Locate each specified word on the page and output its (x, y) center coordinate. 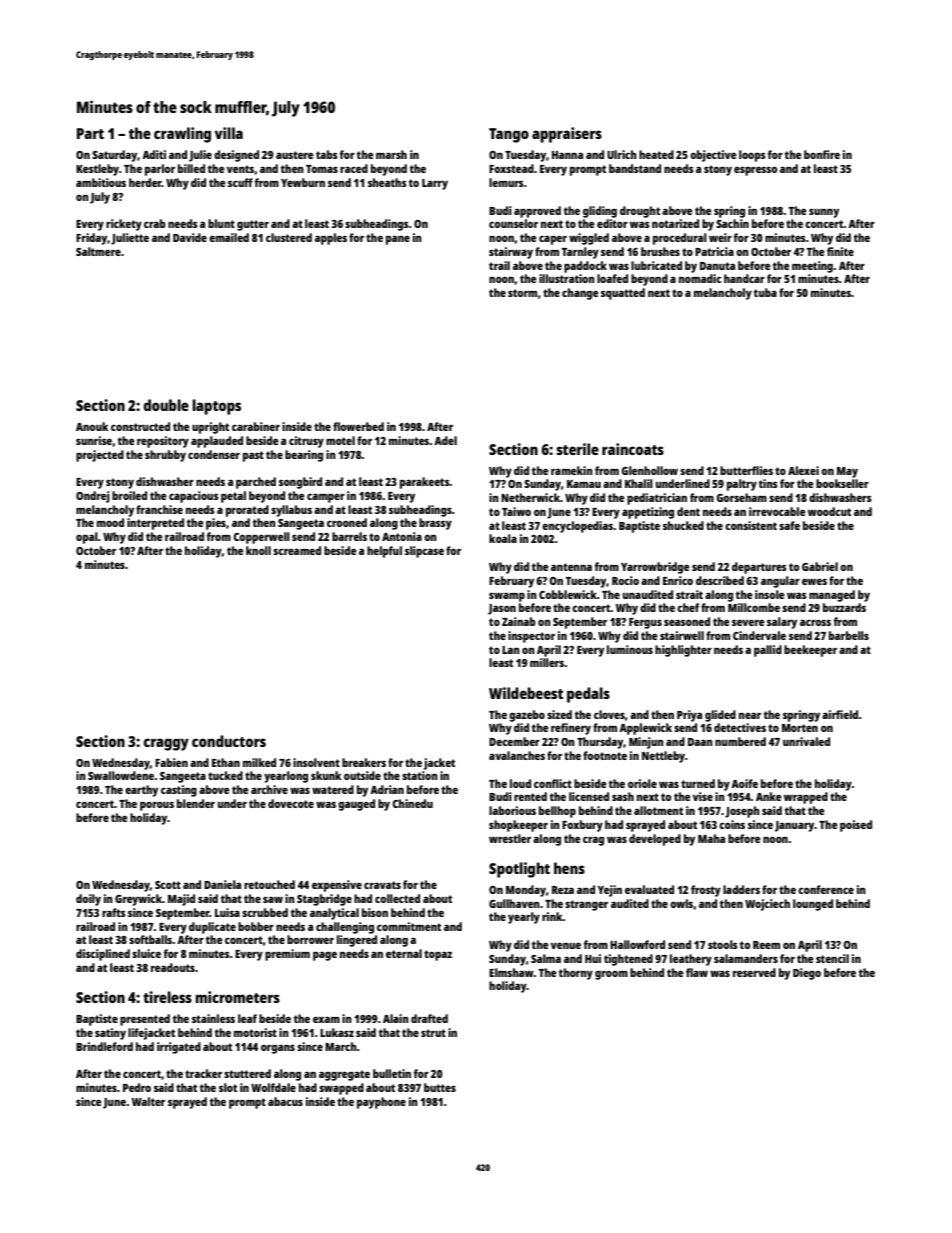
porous (157, 806)
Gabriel (820, 566)
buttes (440, 1087)
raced (354, 168)
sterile (577, 449)
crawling (182, 135)
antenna (571, 567)
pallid (768, 651)
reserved (754, 972)
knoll (258, 550)
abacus (285, 1101)
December (514, 741)
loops (752, 156)
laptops (216, 407)
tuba (765, 292)
